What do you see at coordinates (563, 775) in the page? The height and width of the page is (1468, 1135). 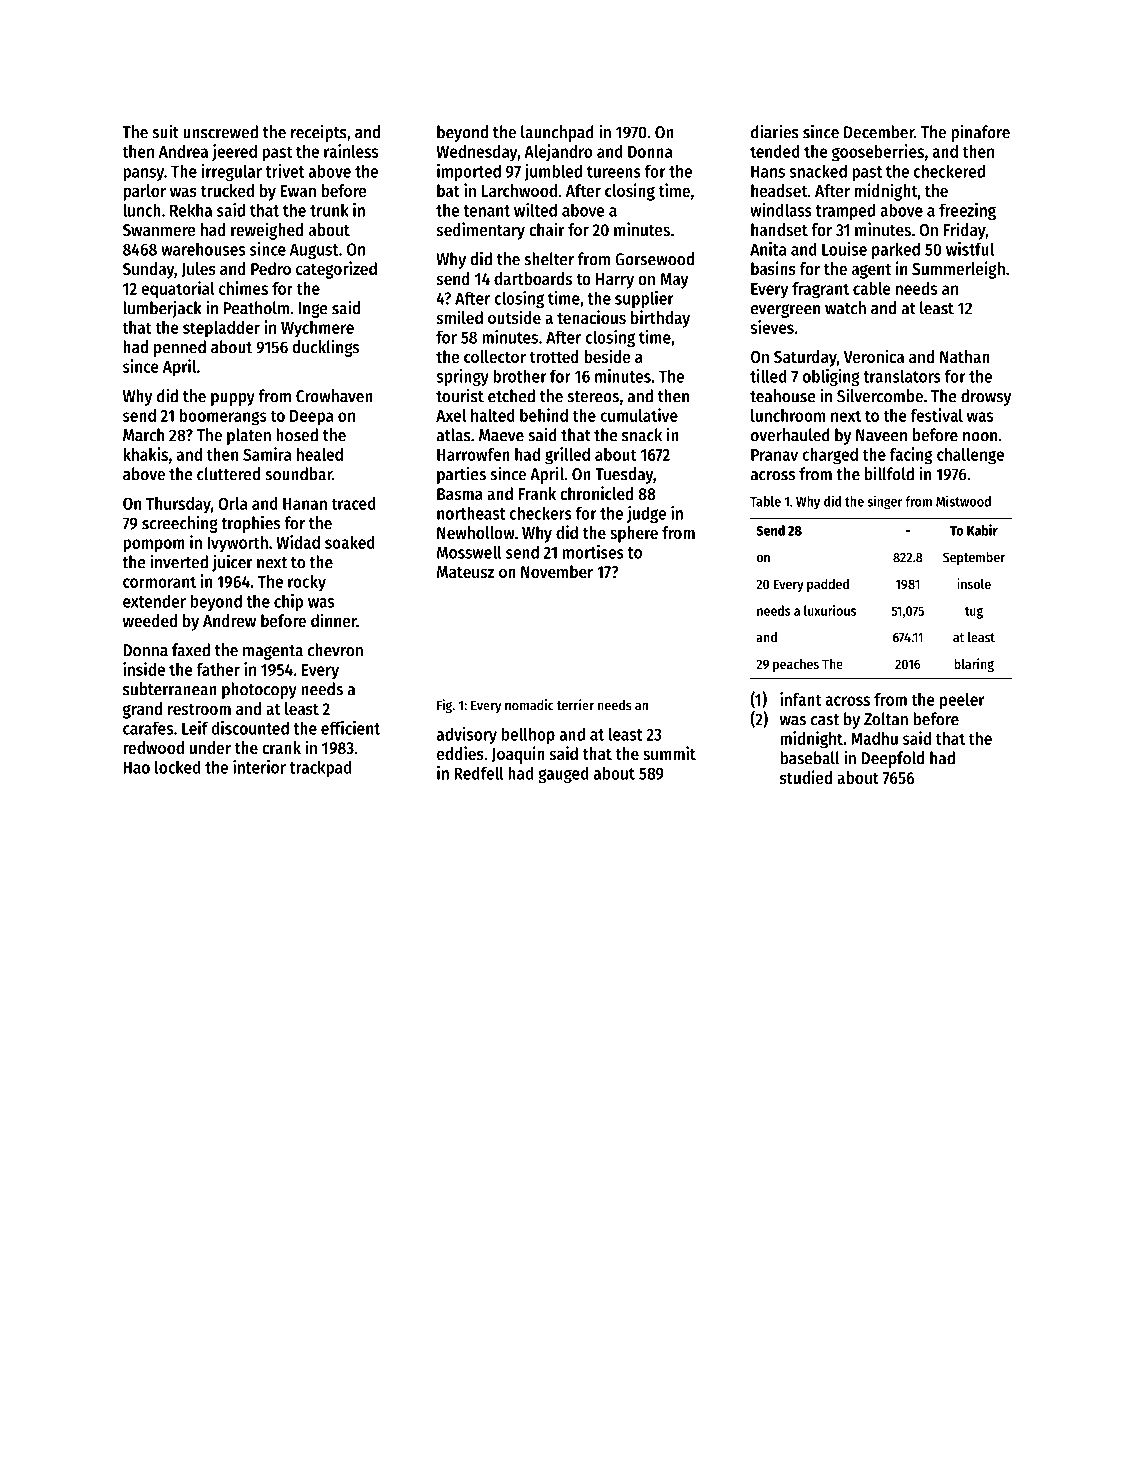 I see `gauged` at bounding box center [563, 775].
